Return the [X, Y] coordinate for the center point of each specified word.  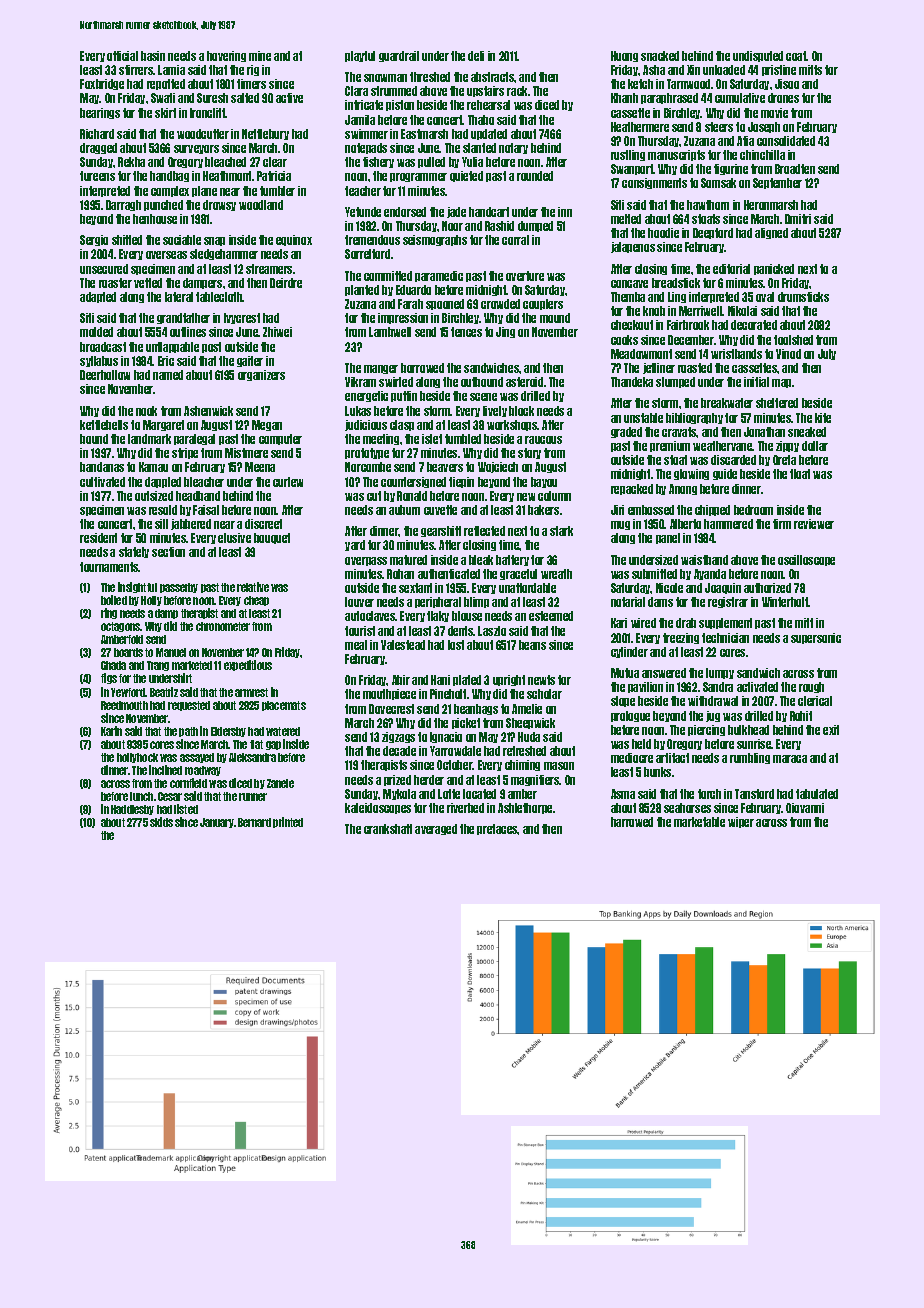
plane [204, 191]
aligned [771, 233]
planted [362, 290]
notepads [366, 148]
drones [783, 98]
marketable [699, 822]
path [188, 732]
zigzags [398, 737]
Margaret [163, 425]
